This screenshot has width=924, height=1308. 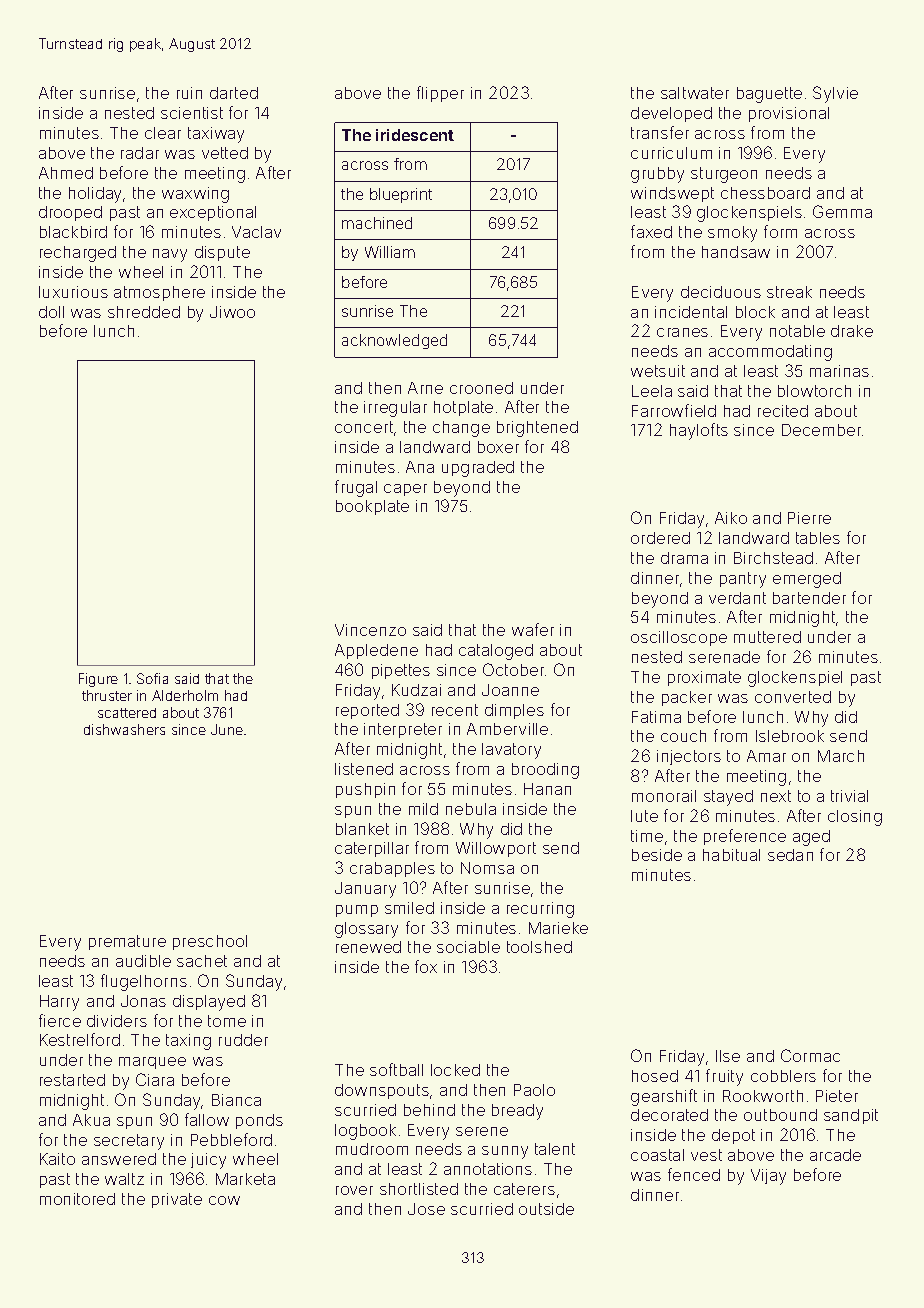 I want to click on monitored, so click(x=77, y=1199).
